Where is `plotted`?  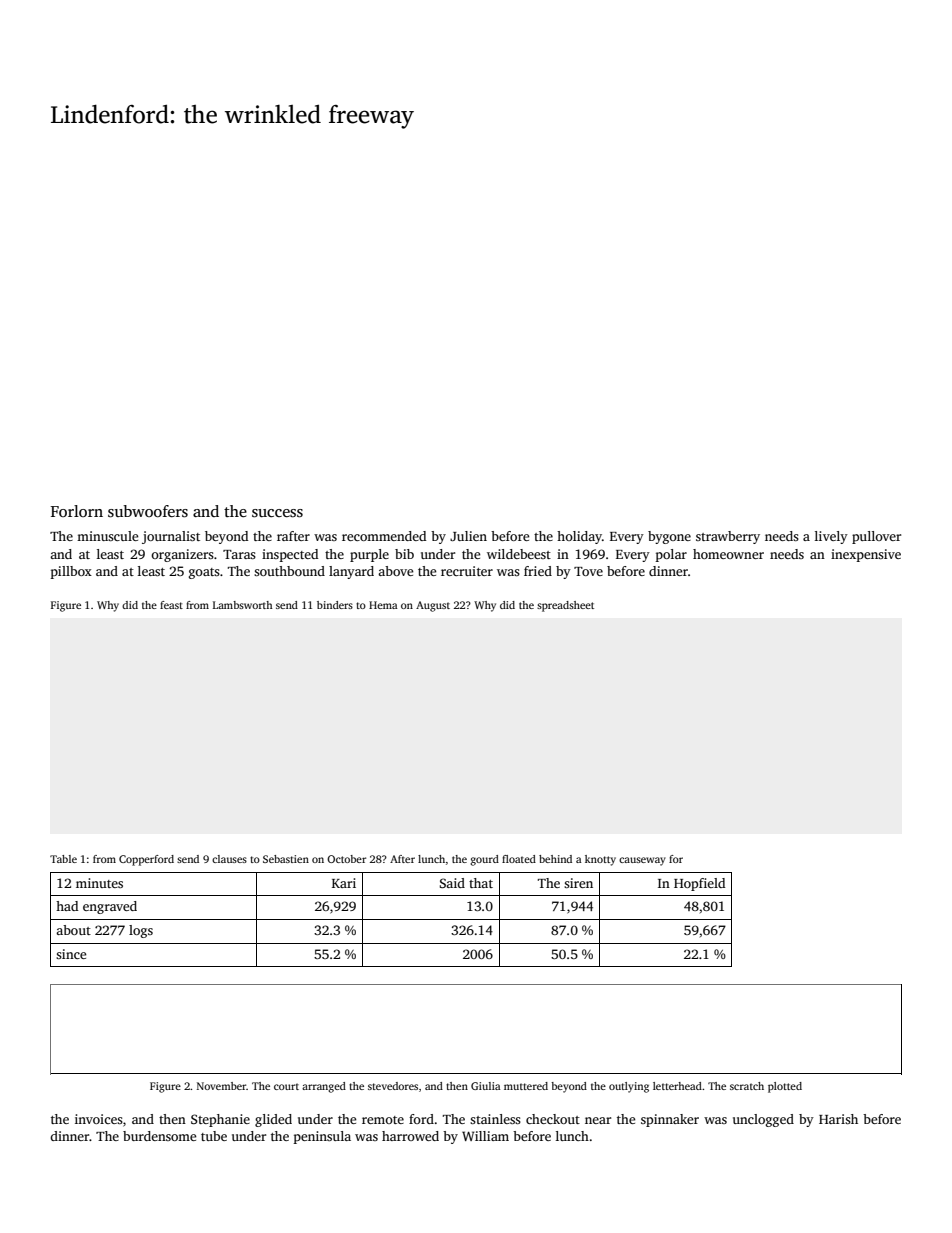 plotted is located at coordinates (785, 1087).
